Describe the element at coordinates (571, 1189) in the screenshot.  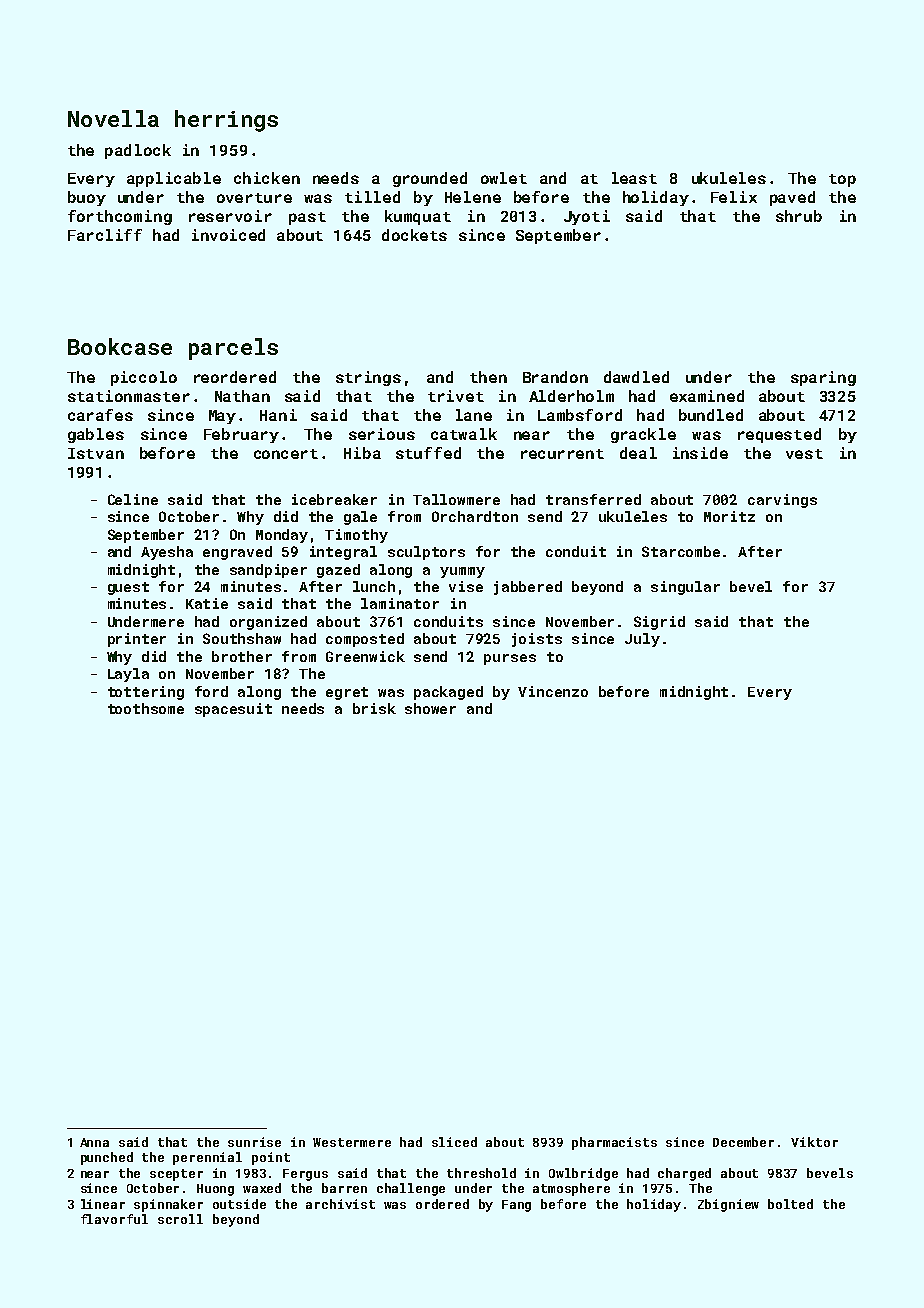
I see `atmosphere` at that location.
